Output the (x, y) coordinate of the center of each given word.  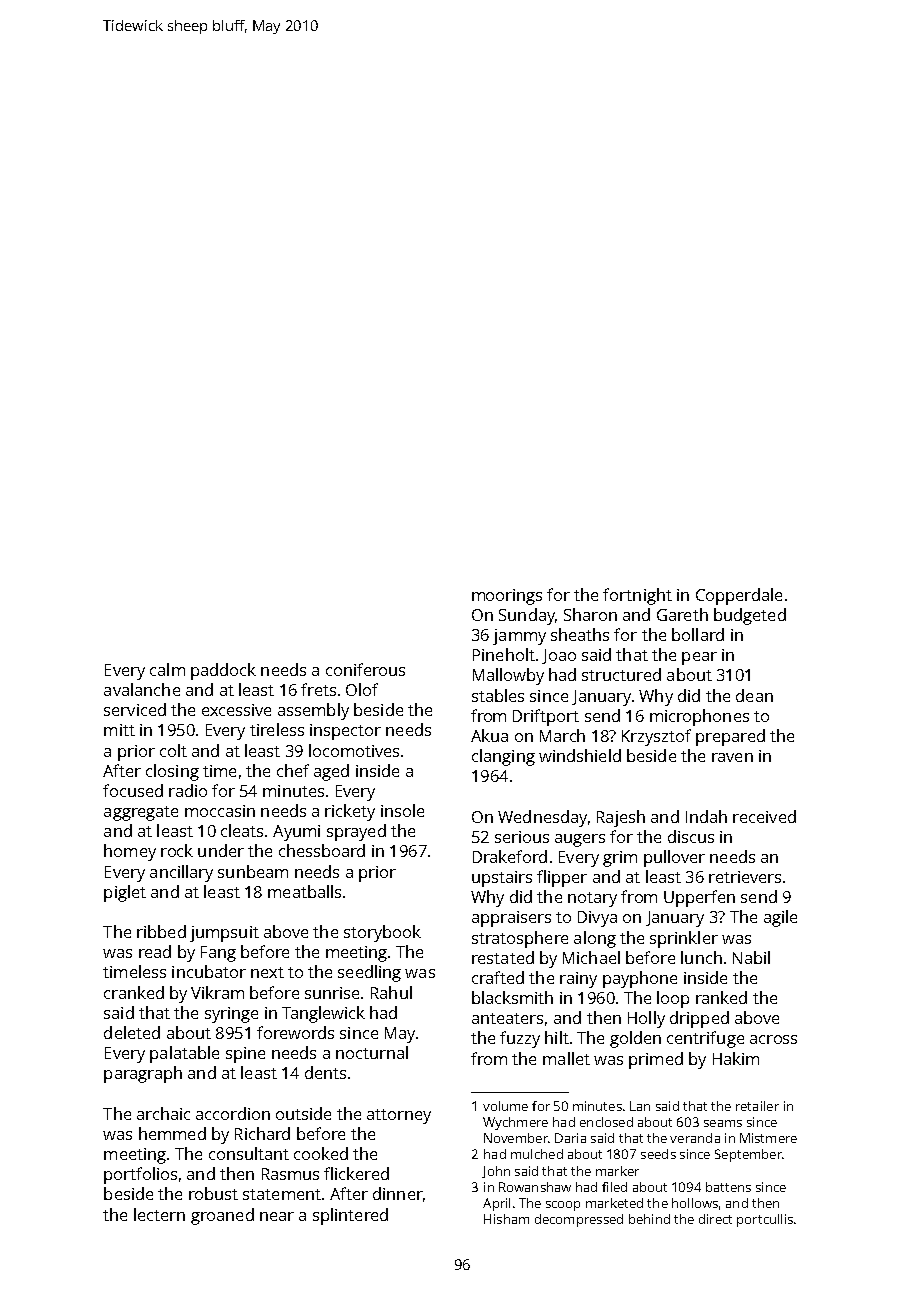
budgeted (750, 616)
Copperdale (739, 596)
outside (303, 1113)
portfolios (140, 1175)
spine (245, 1055)
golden (635, 1039)
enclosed (606, 1122)
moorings (507, 597)
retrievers (745, 877)
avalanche (142, 689)
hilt (557, 1037)
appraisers (511, 919)
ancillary (181, 873)
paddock (223, 671)
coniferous (365, 669)
